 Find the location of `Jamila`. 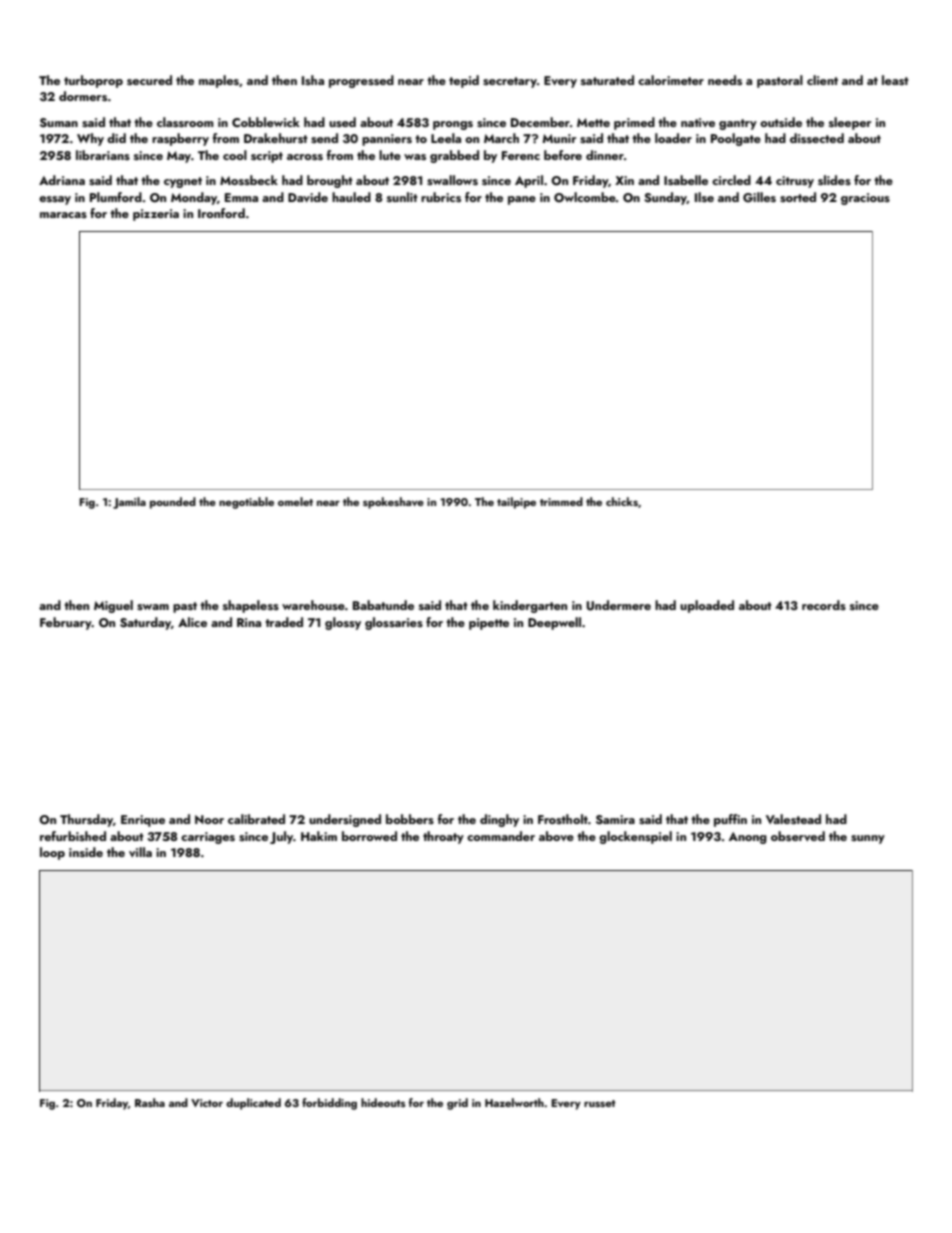

Jamila is located at coordinates (129, 503).
